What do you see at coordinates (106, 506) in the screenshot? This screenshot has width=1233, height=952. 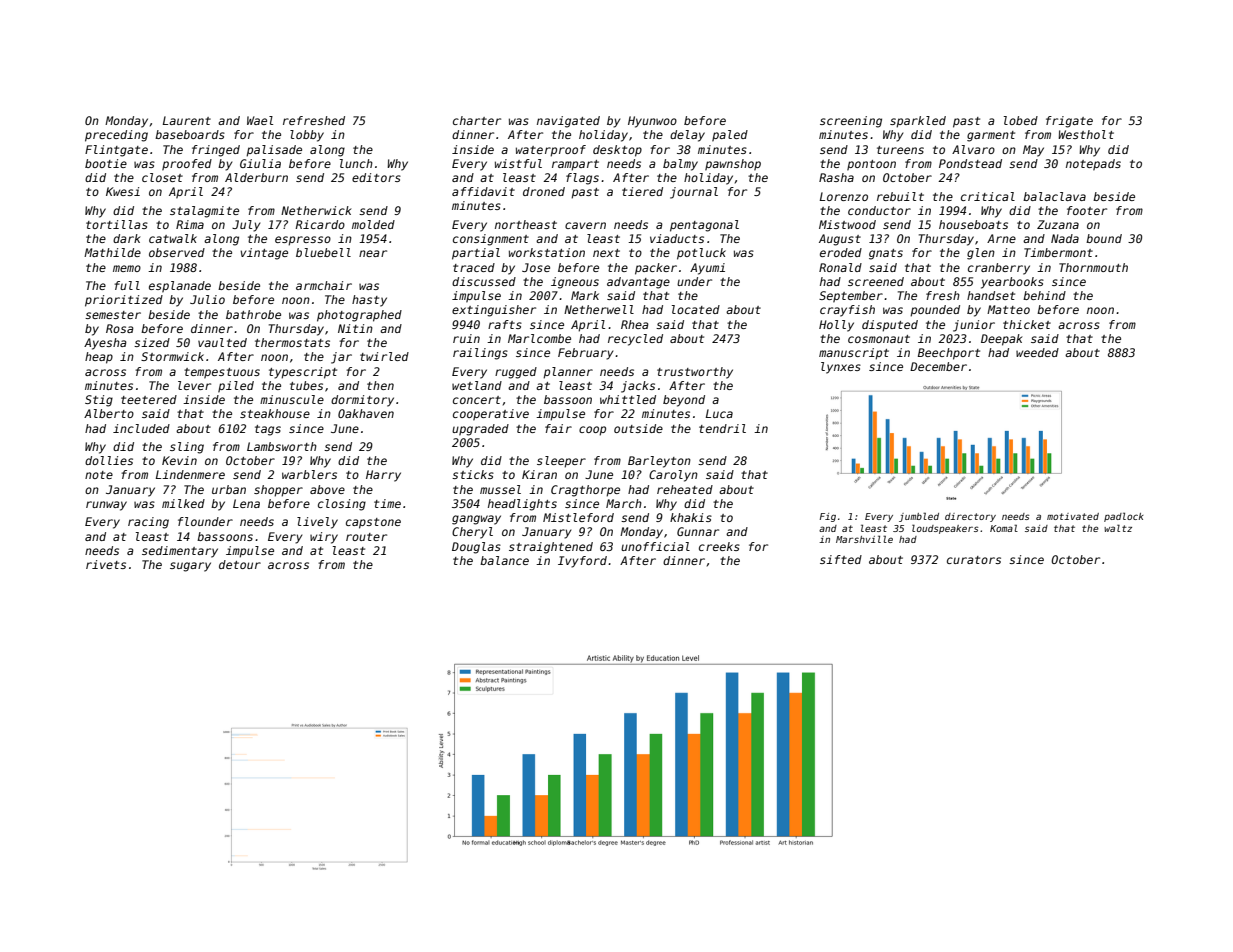 I see `runway` at bounding box center [106, 506].
